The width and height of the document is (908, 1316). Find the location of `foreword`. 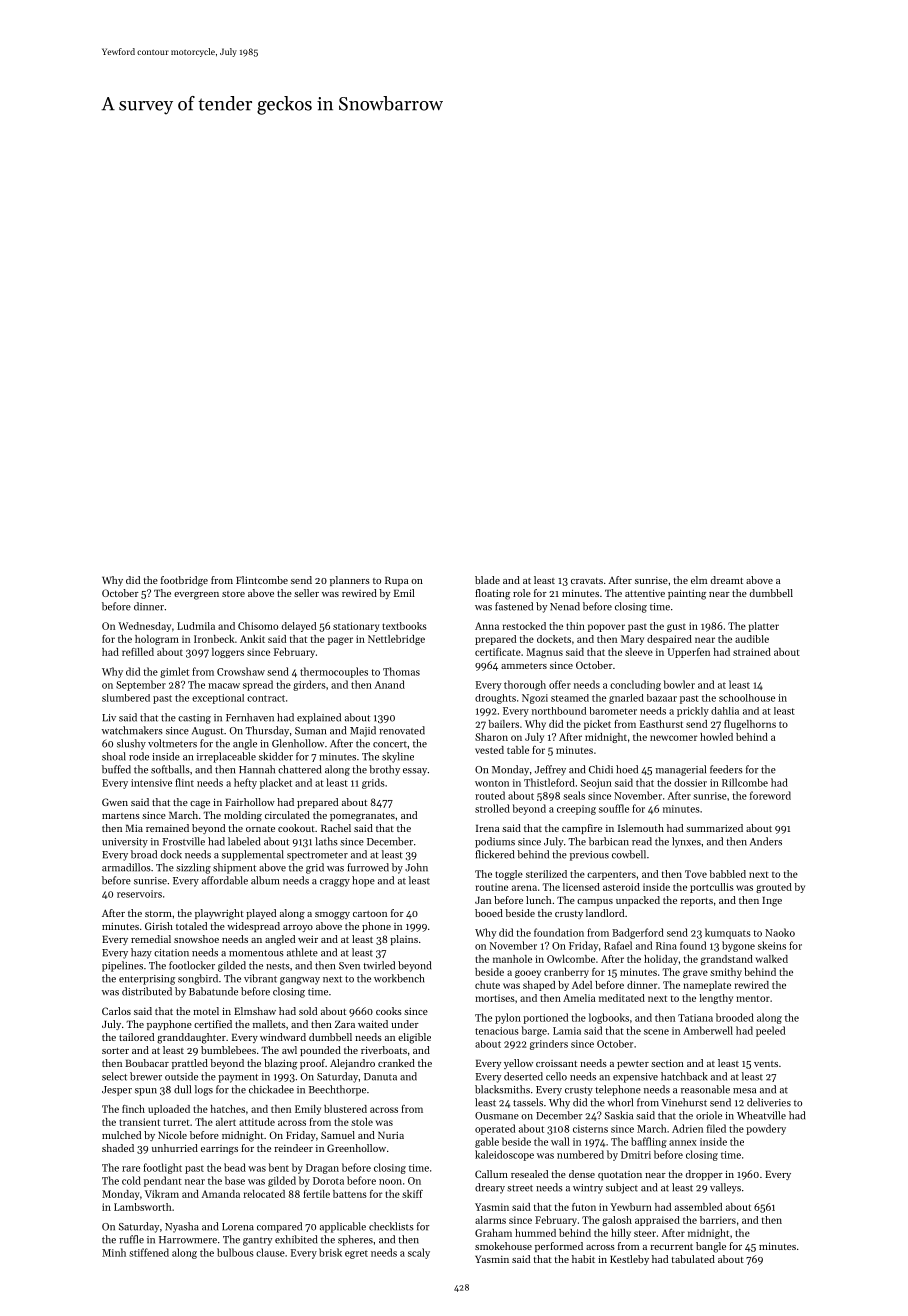

foreword is located at coordinates (770, 795).
